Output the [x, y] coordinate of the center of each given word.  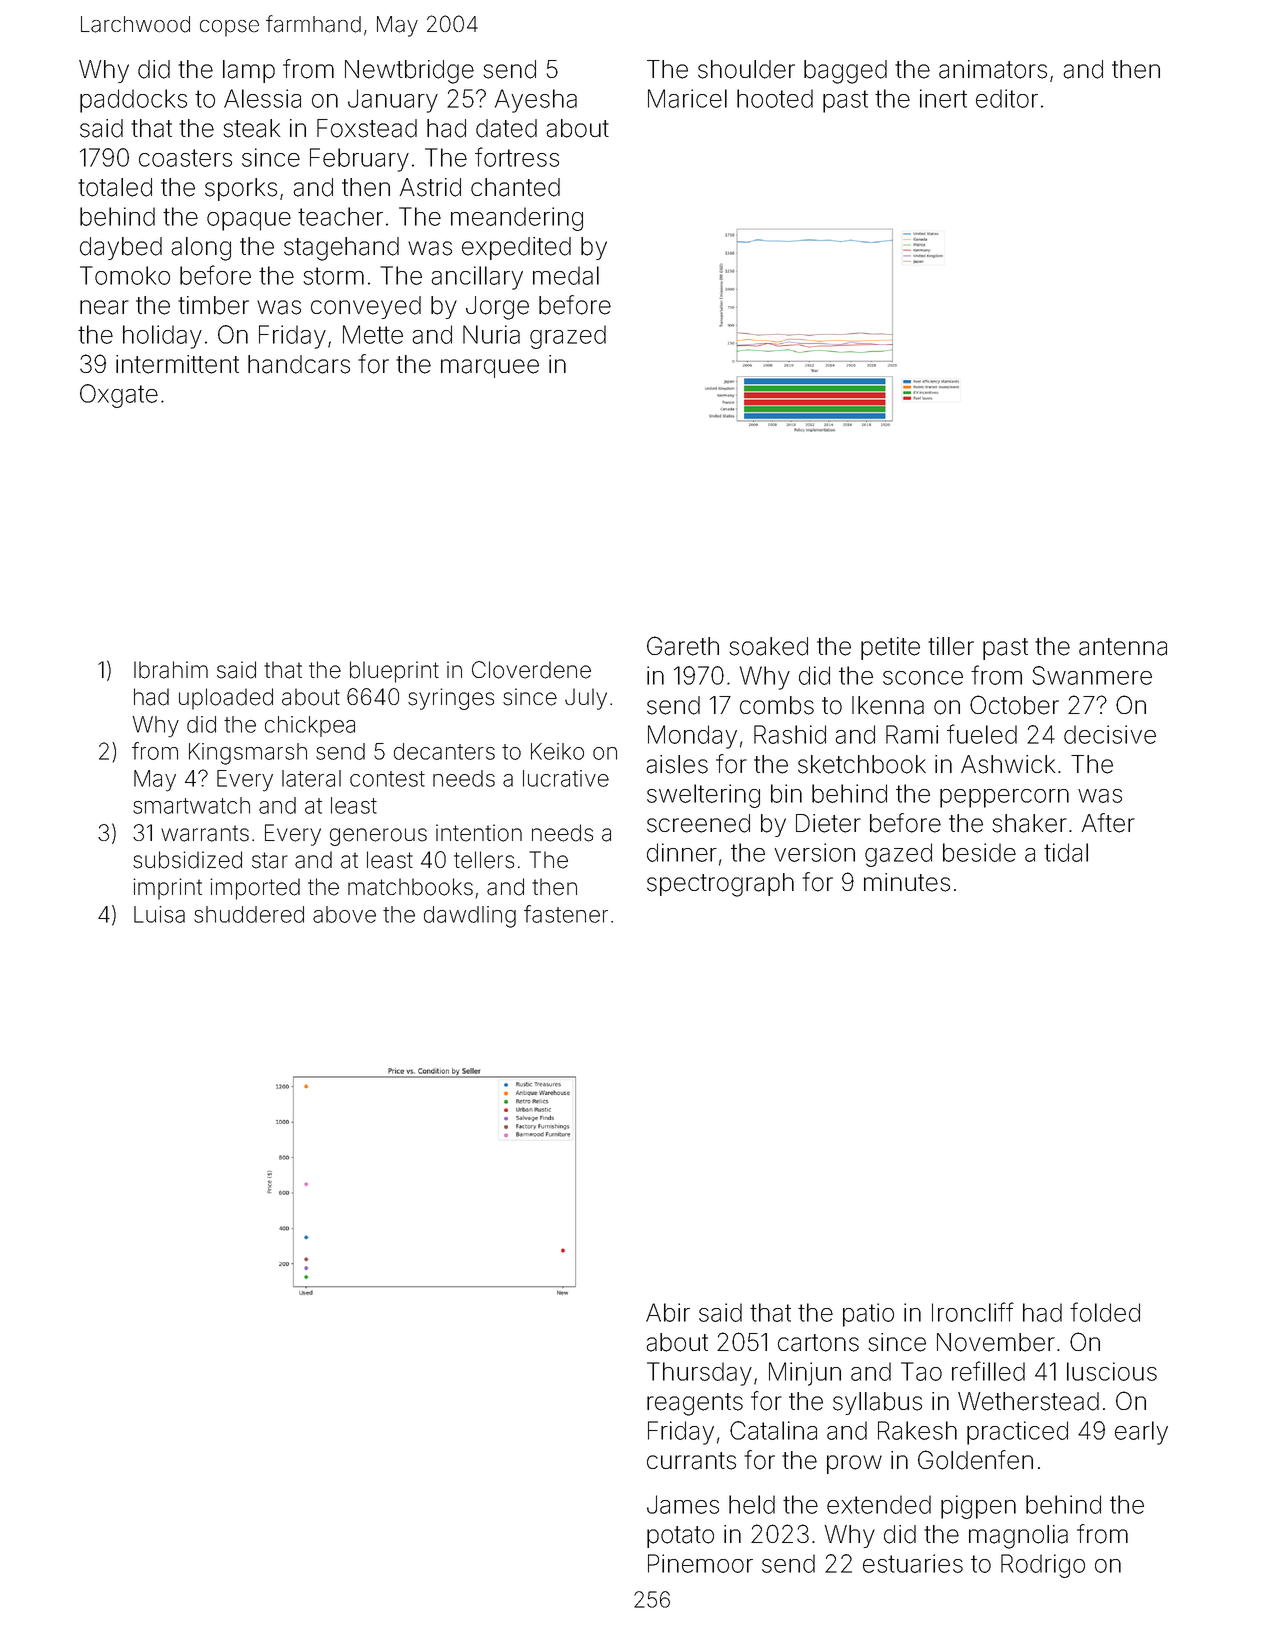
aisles [677, 764]
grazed [568, 337]
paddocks [133, 101]
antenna [1123, 647]
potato [680, 1537]
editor [1007, 98]
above [344, 914]
